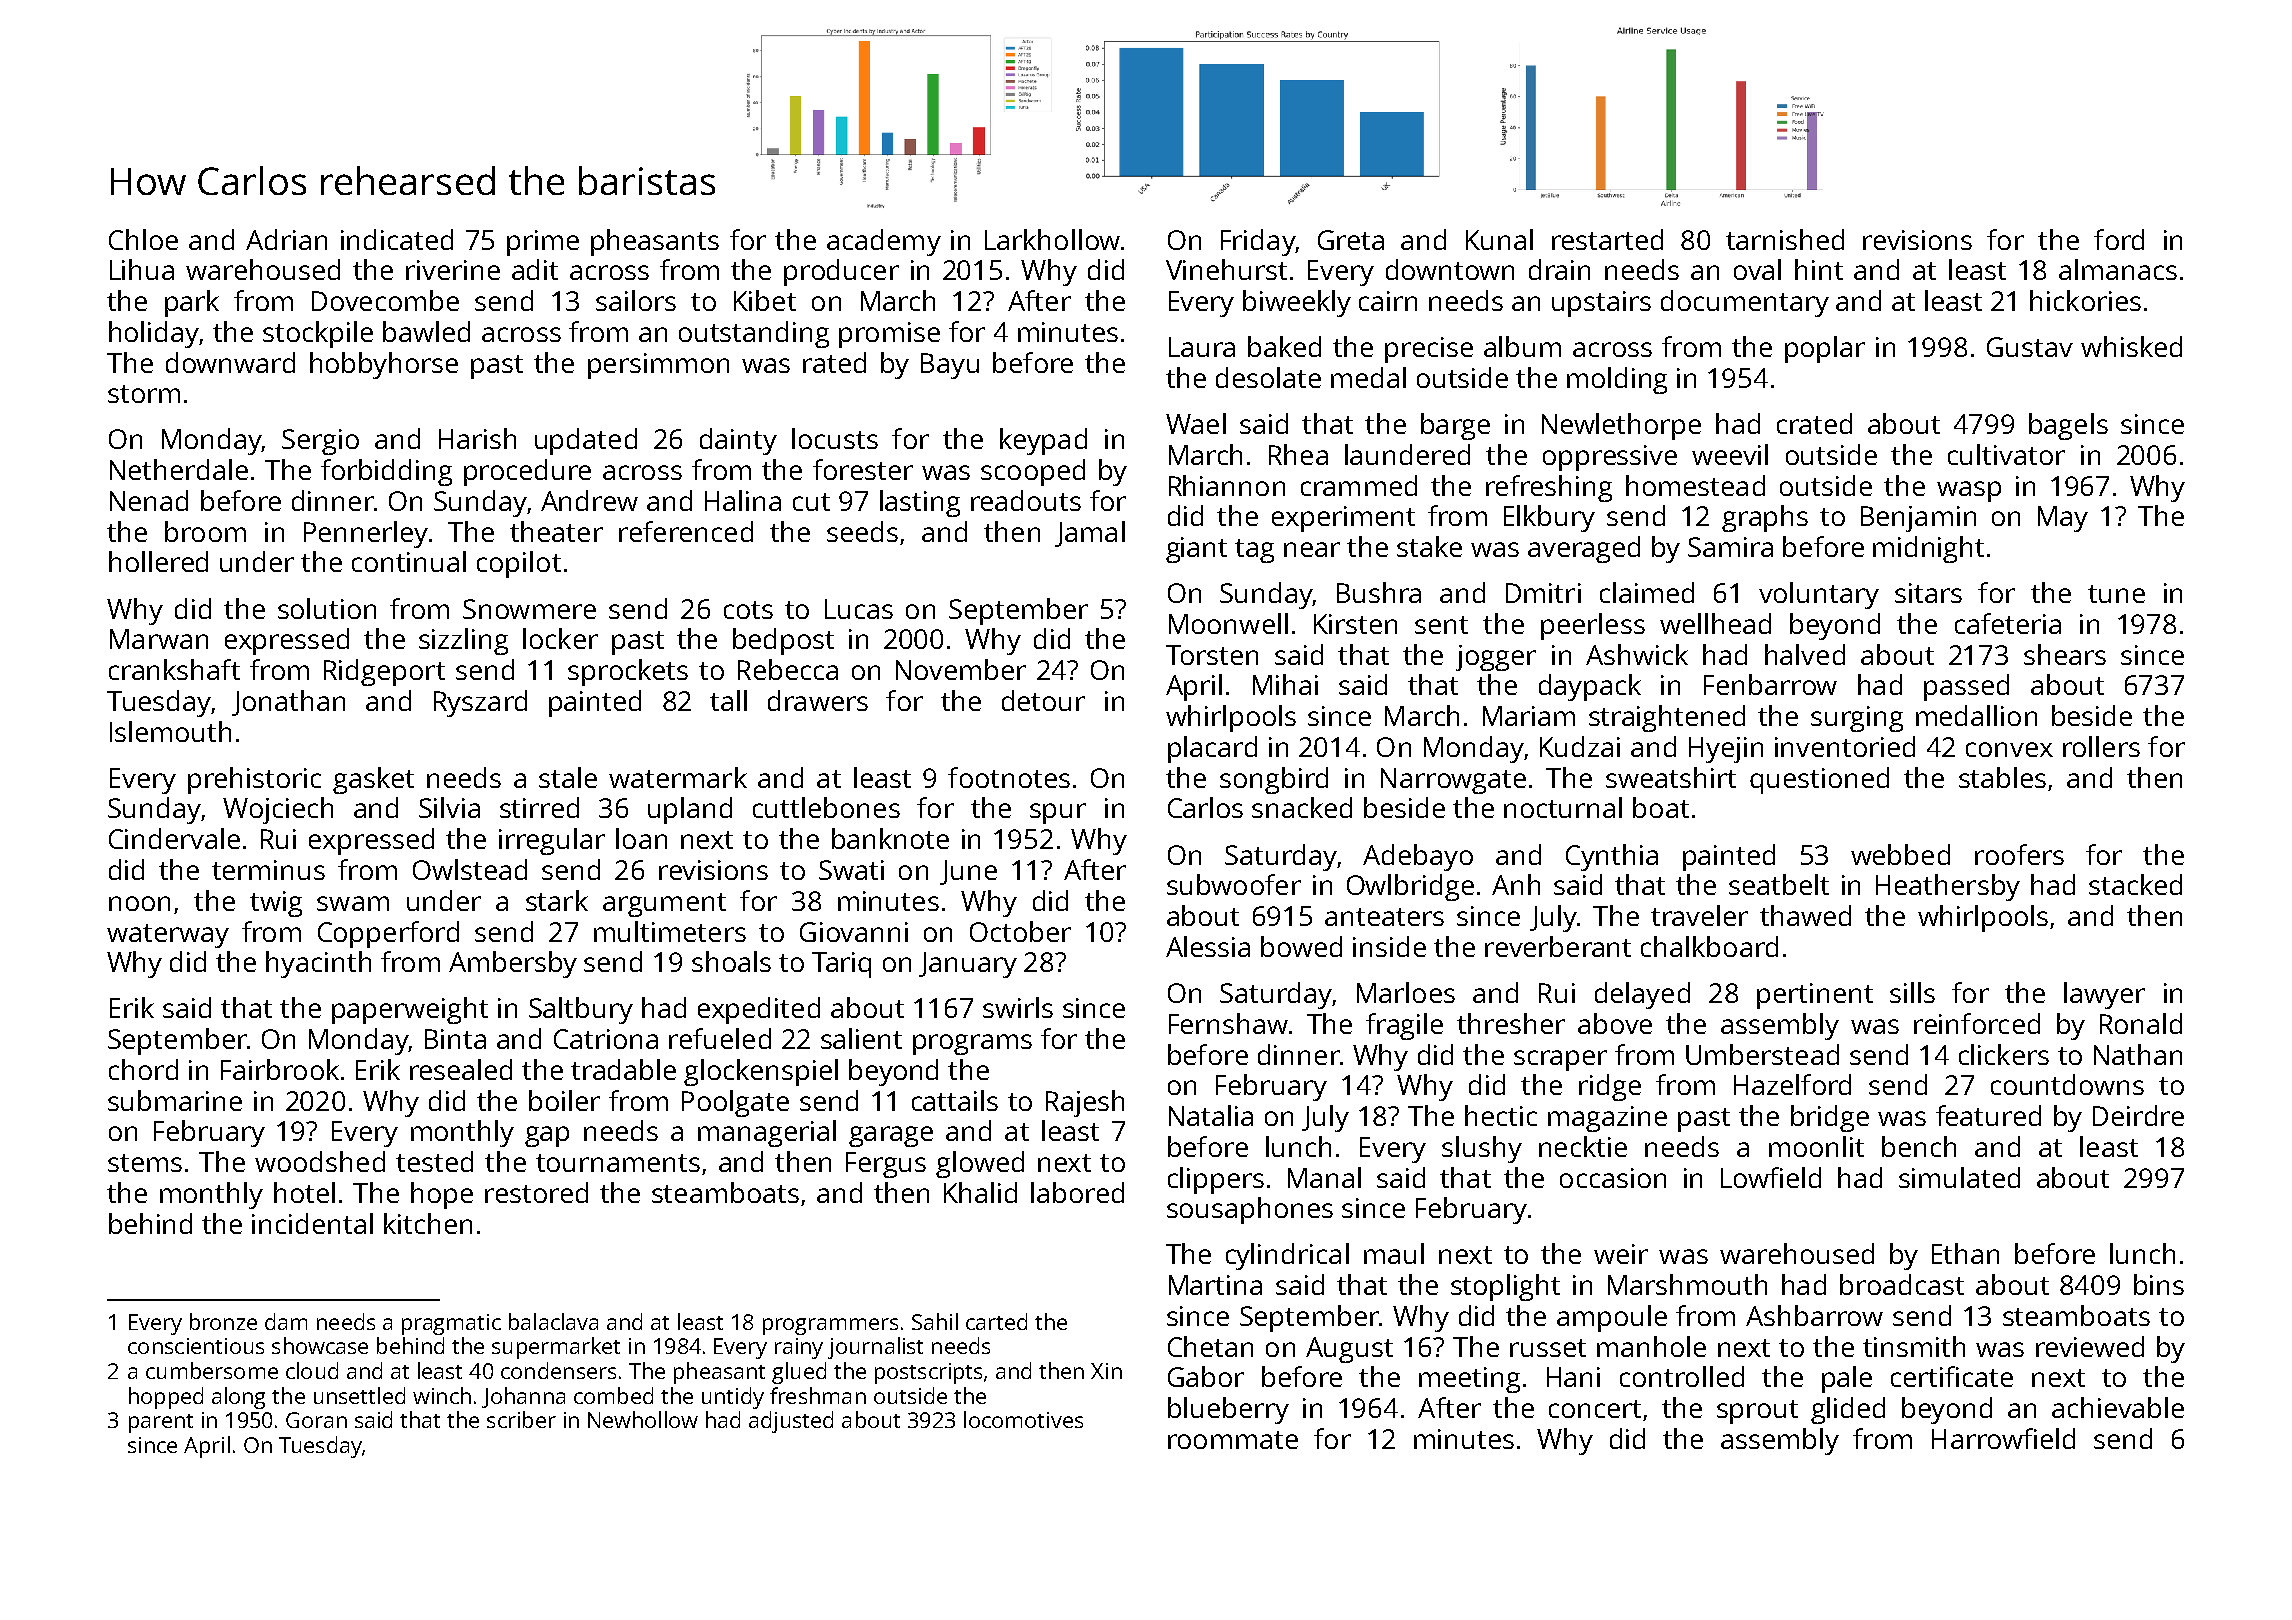 The width and height of the screenshot is (2292, 1620). I want to click on hickories, so click(2085, 300).
